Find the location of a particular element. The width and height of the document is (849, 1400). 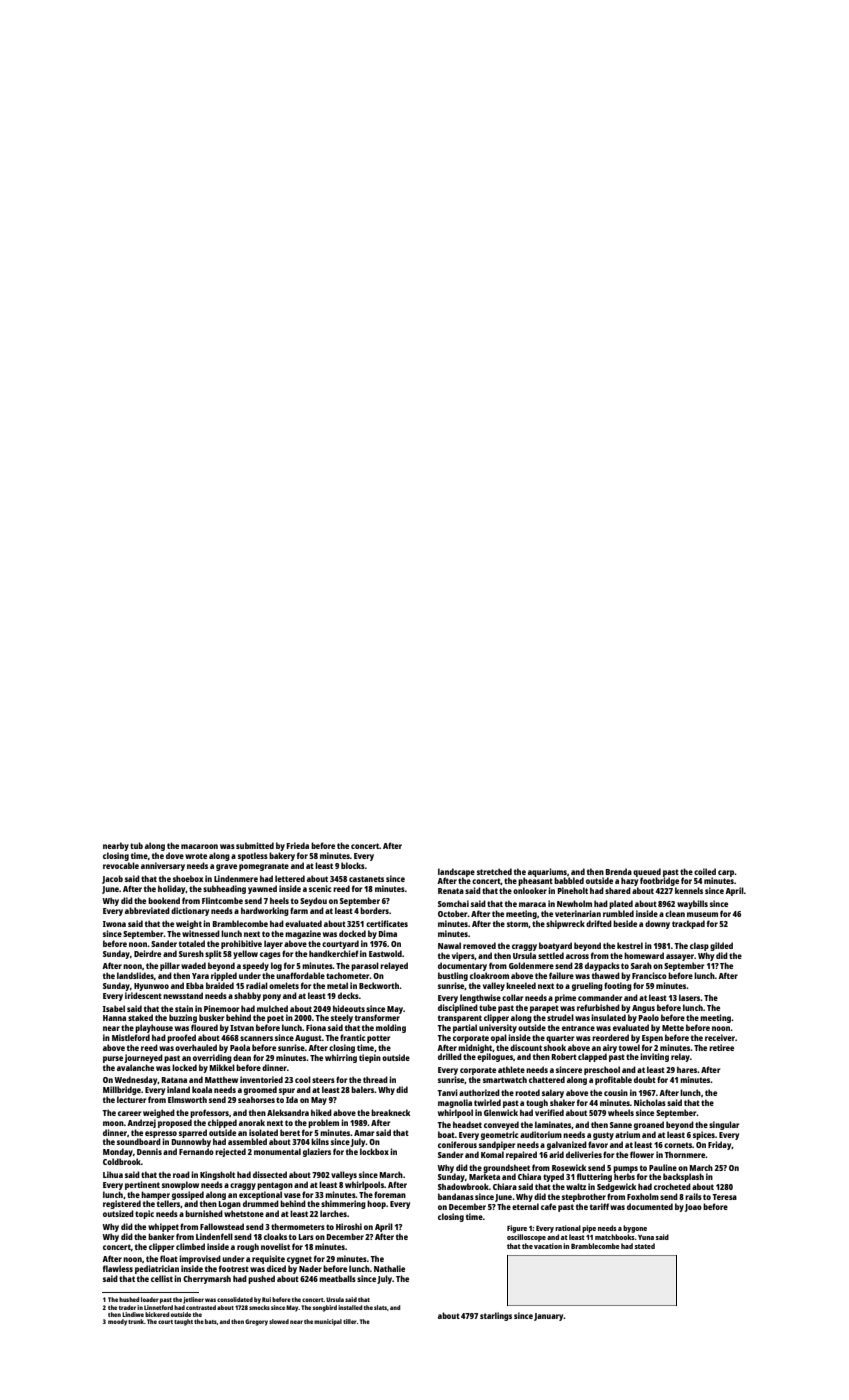

trackpad is located at coordinates (688, 924).
